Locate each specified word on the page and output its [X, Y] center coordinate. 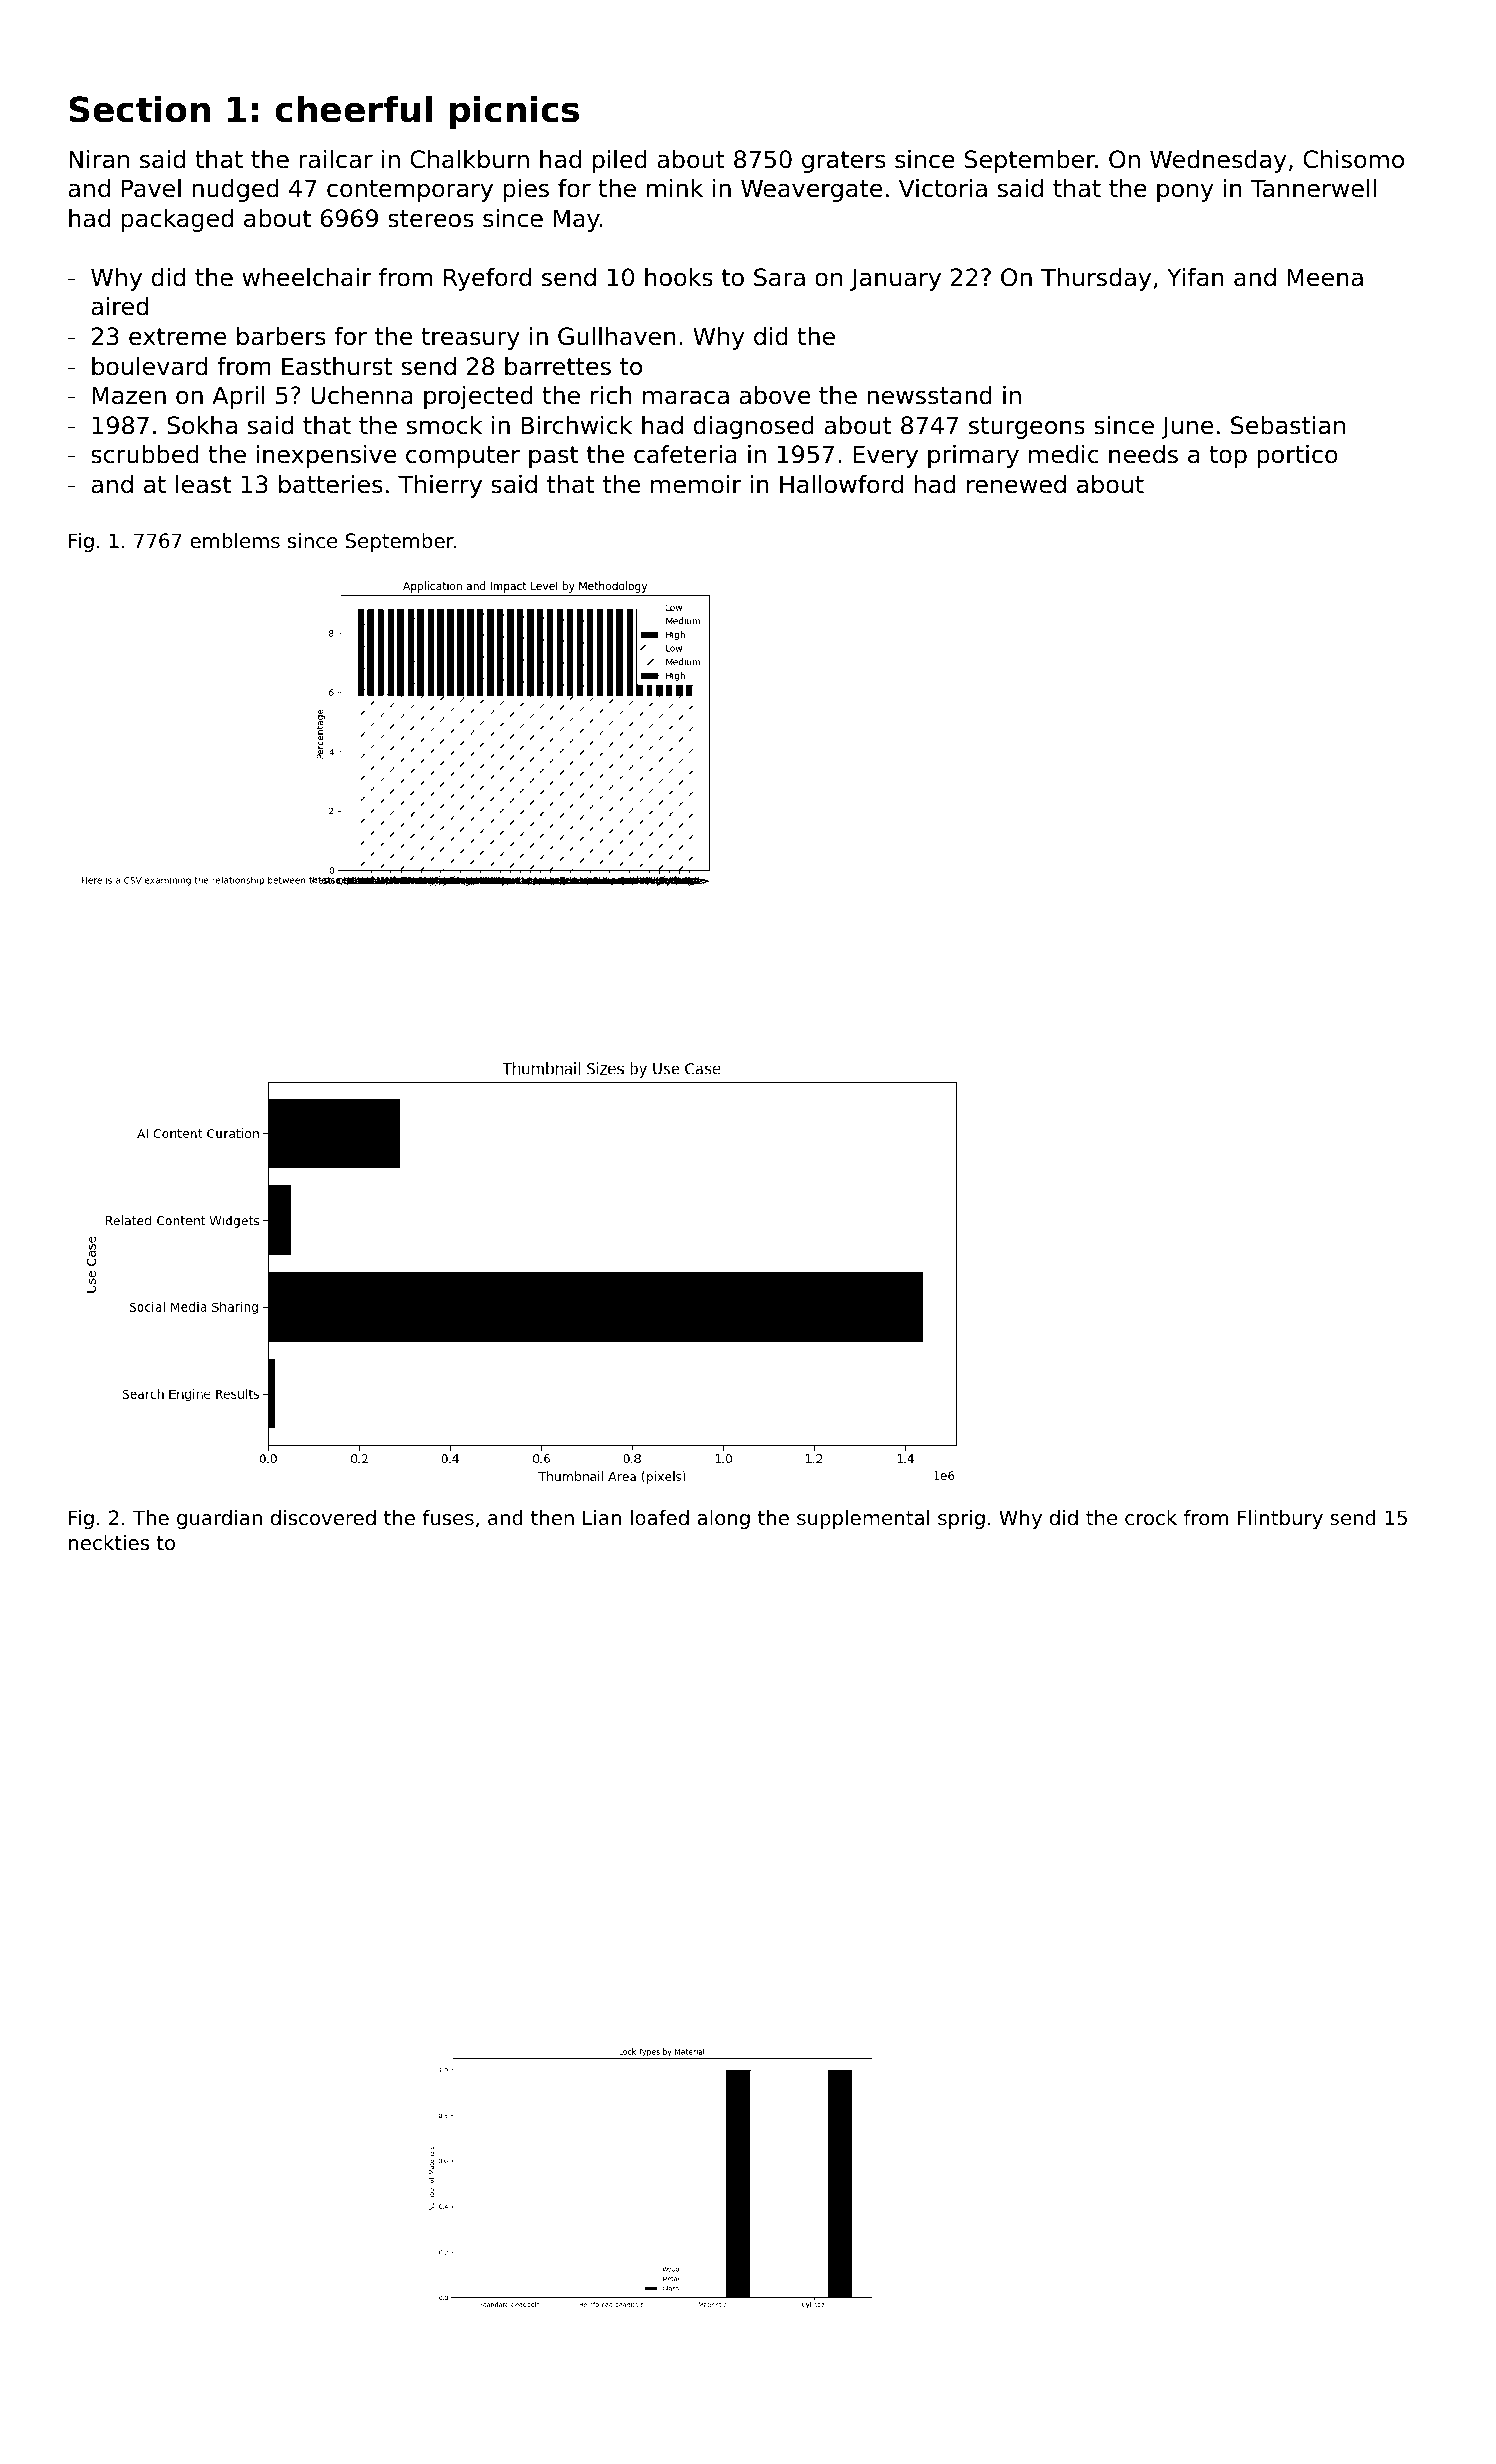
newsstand [929, 395]
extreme [177, 337]
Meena [1325, 277]
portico [1297, 456]
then [552, 1518]
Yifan [1195, 277]
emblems [235, 541]
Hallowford [841, 484]
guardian [219, 1519]
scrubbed [145, 454]
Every [885, 456]
